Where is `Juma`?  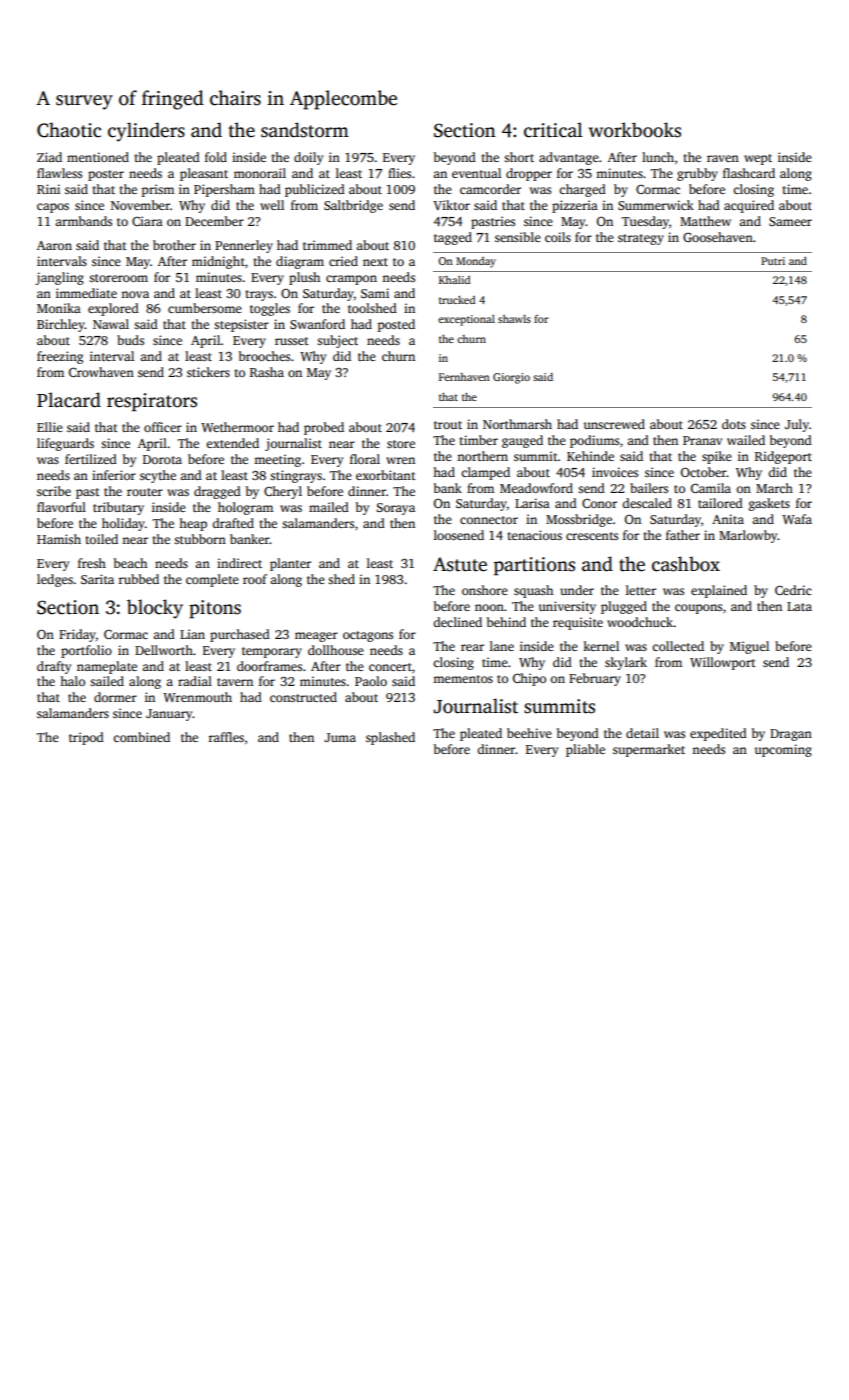 Juma is located at coordinates (340, 737).
